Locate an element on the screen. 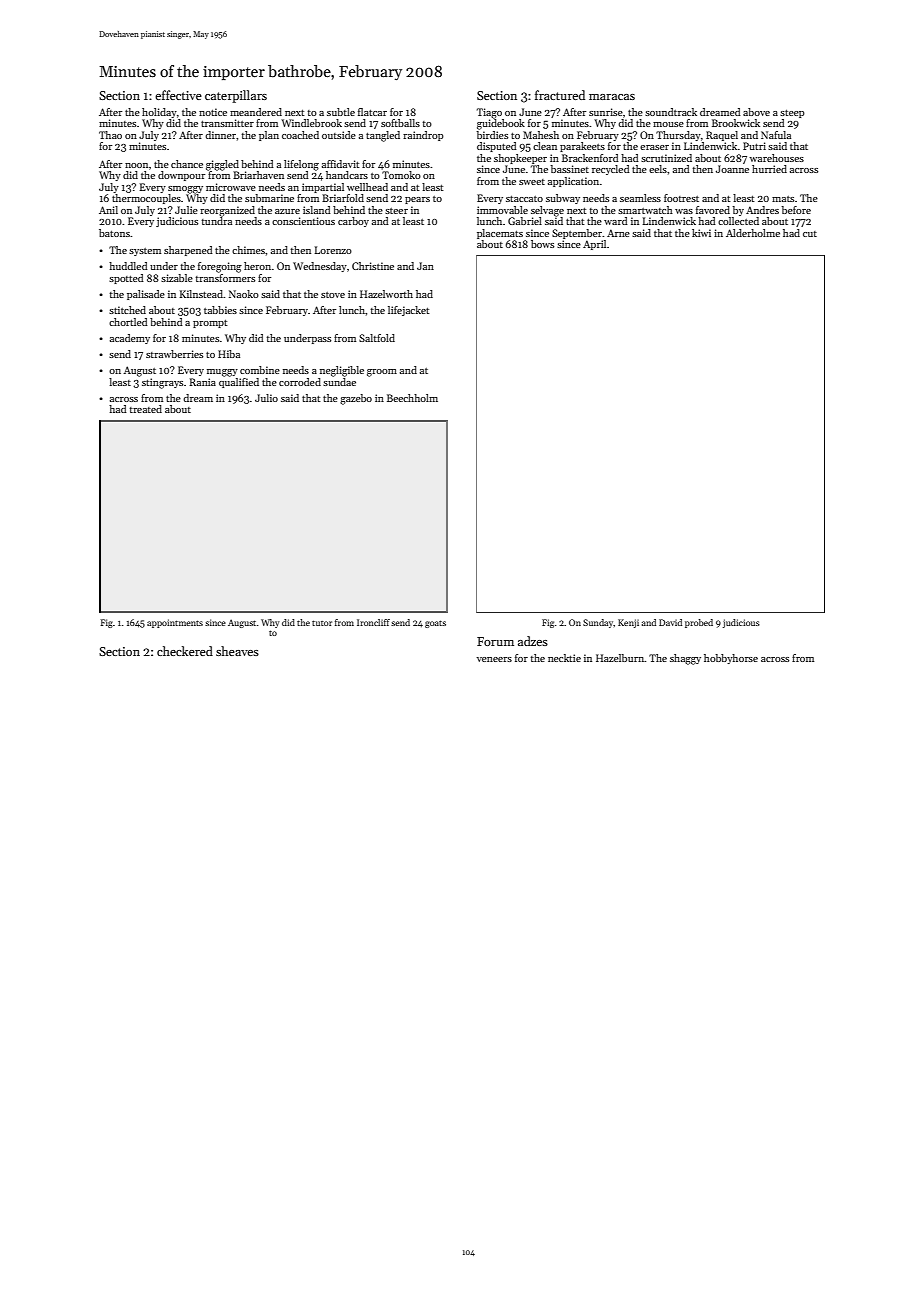  steep is located at coordinates (792, 114).
